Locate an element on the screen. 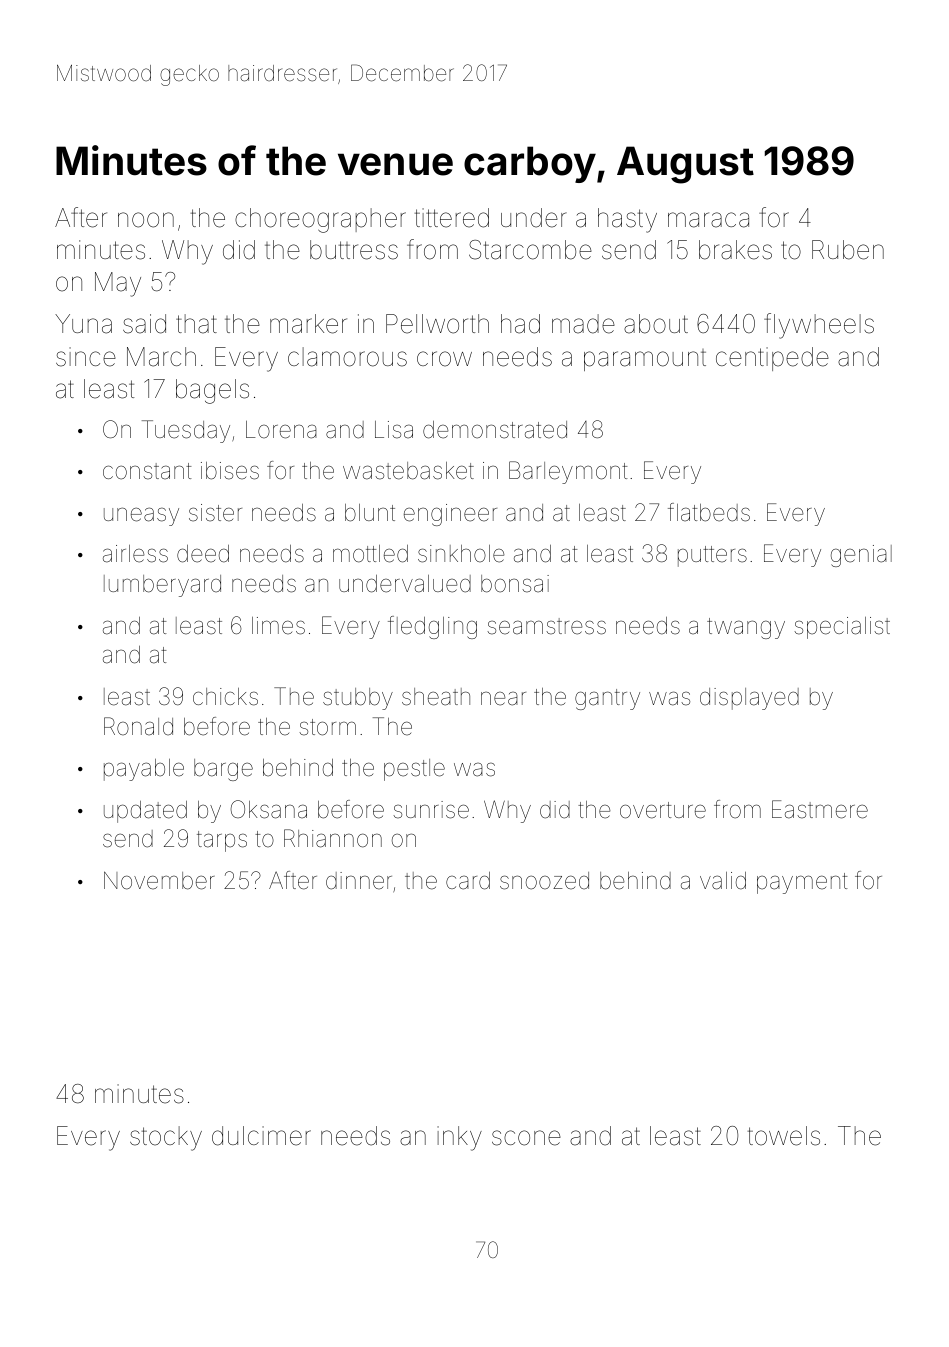 The width and height of the screenshot is (949, 1347). ibises is located at coordinates (230, 471).
